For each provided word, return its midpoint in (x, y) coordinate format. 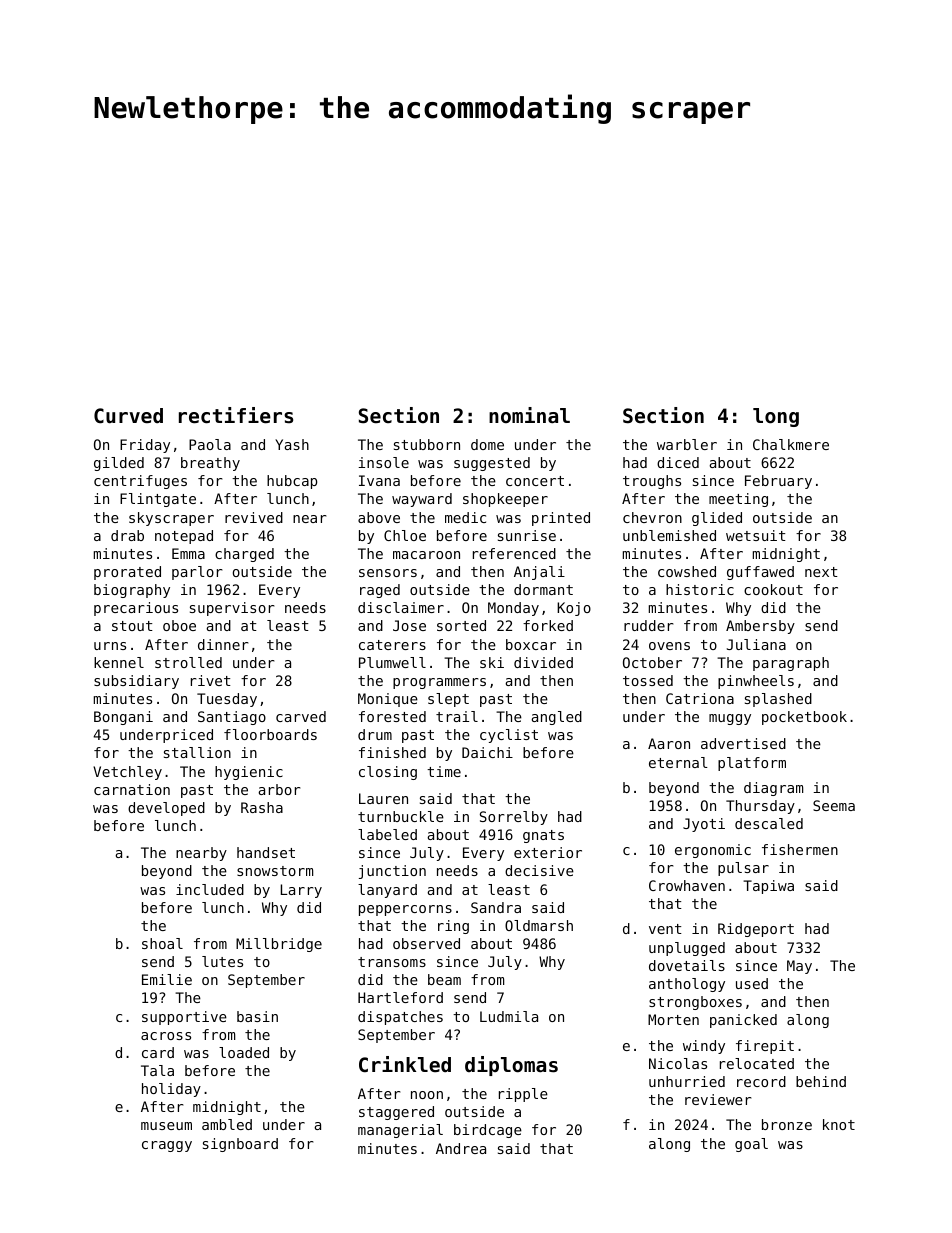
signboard (240, 1145)
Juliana (756, 644)
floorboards (270, 734)
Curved (128, 416)
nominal (529, 415)
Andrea (461, 1148)
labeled (387, 834)
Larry (301, 891)
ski (492, 662)
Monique (388, 700)
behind (821, 1081)
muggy (730, 719)
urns (110, 646)
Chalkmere (791, 444)
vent (665, 929)
